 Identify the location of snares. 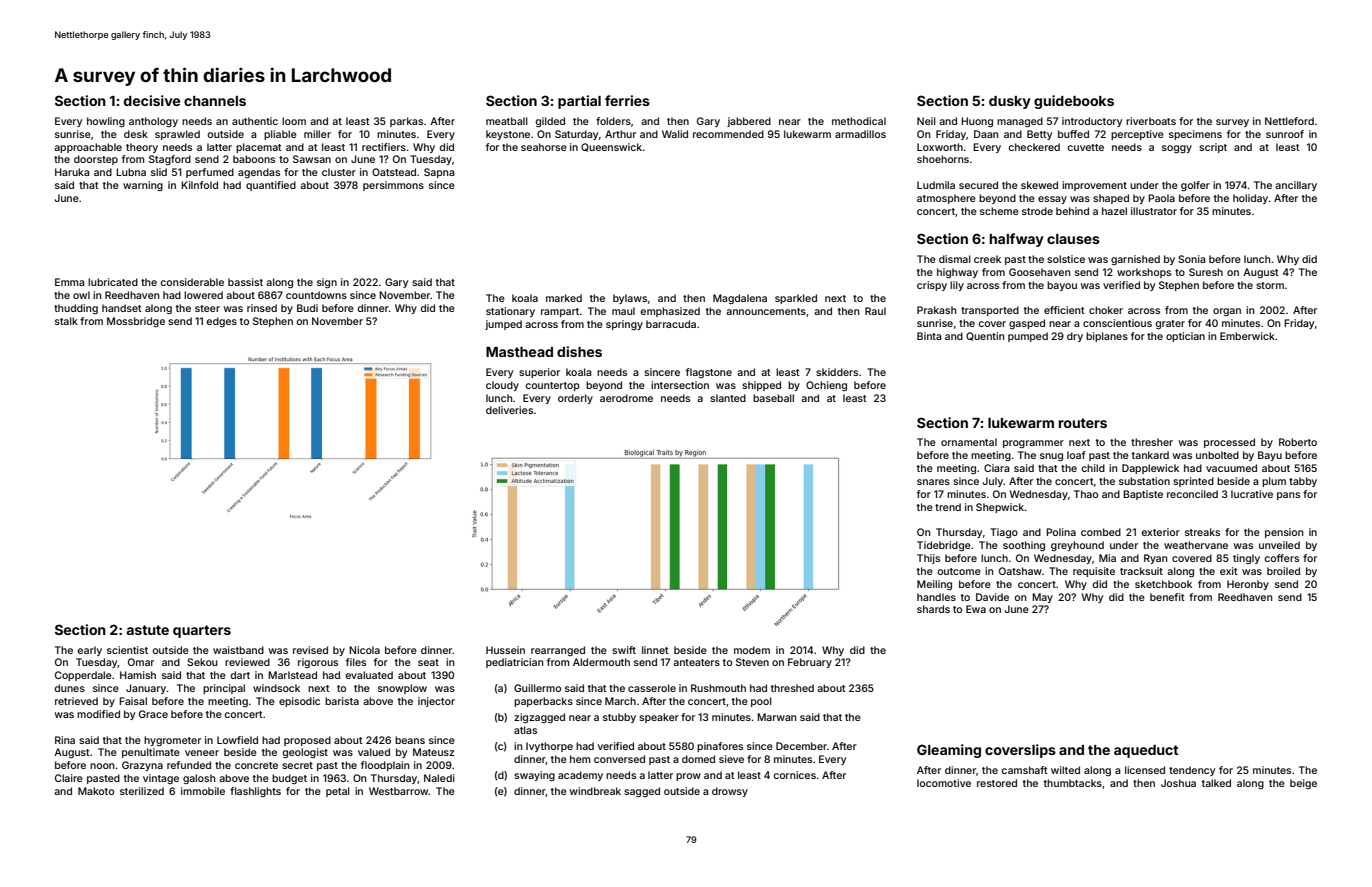
(933, 482).
